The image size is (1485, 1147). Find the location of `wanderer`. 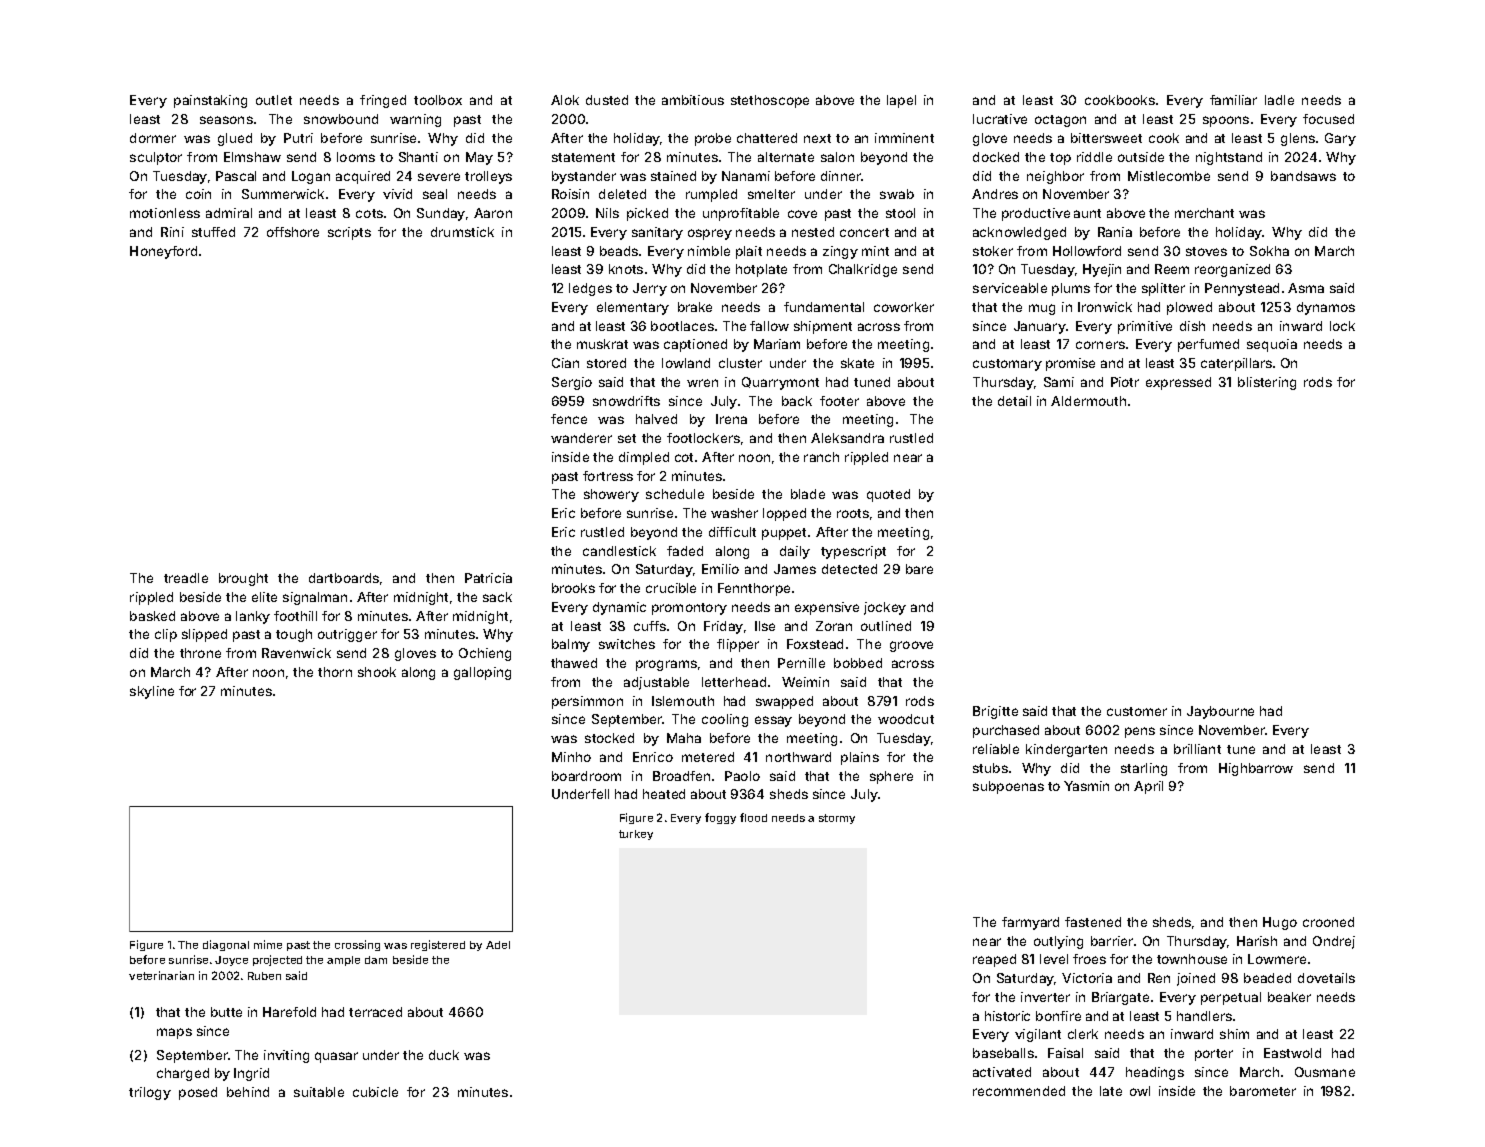

wanderer is located at coordinates (581, 438).
